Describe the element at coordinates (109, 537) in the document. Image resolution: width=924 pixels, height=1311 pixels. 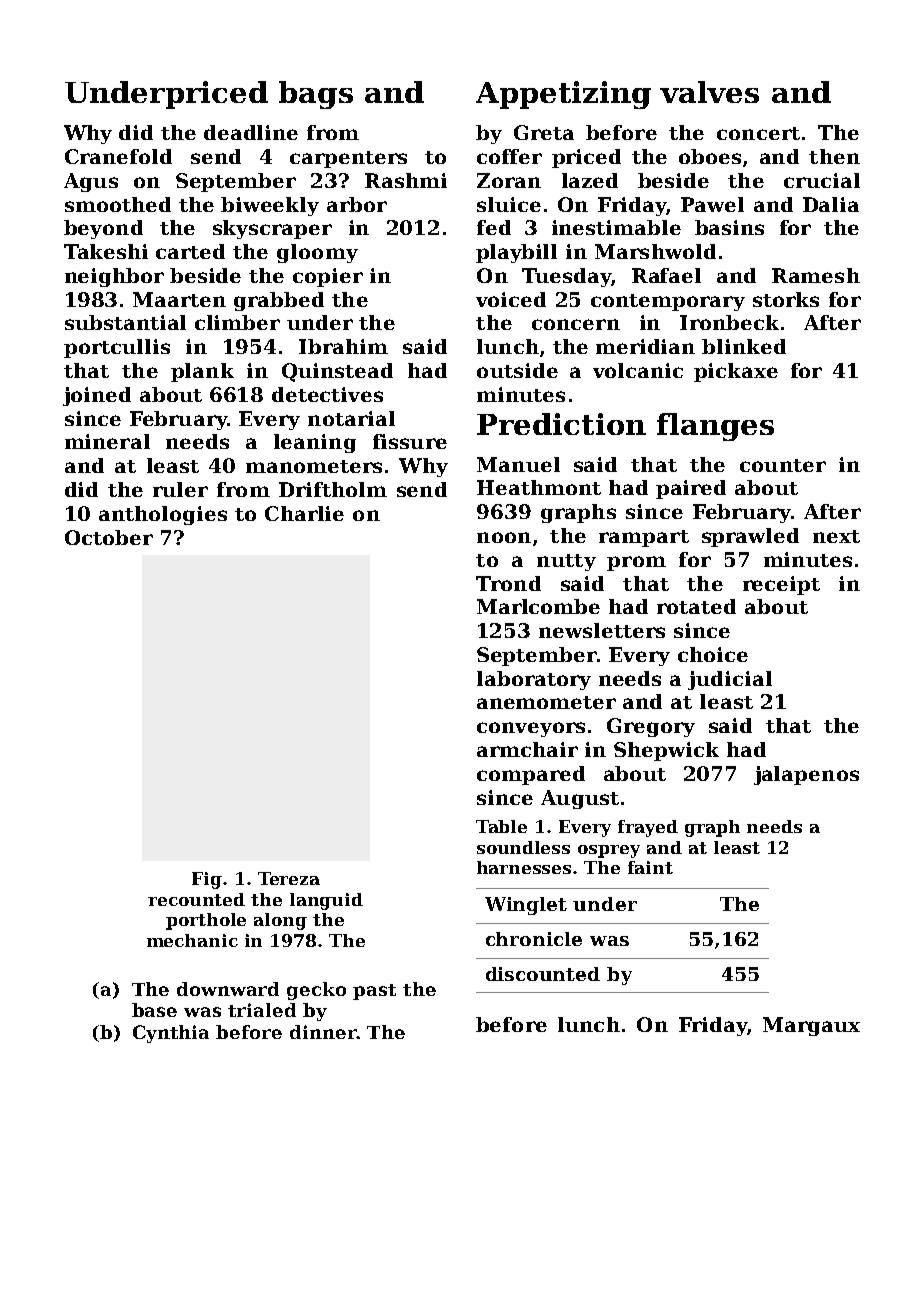
I see `October` at that location.
